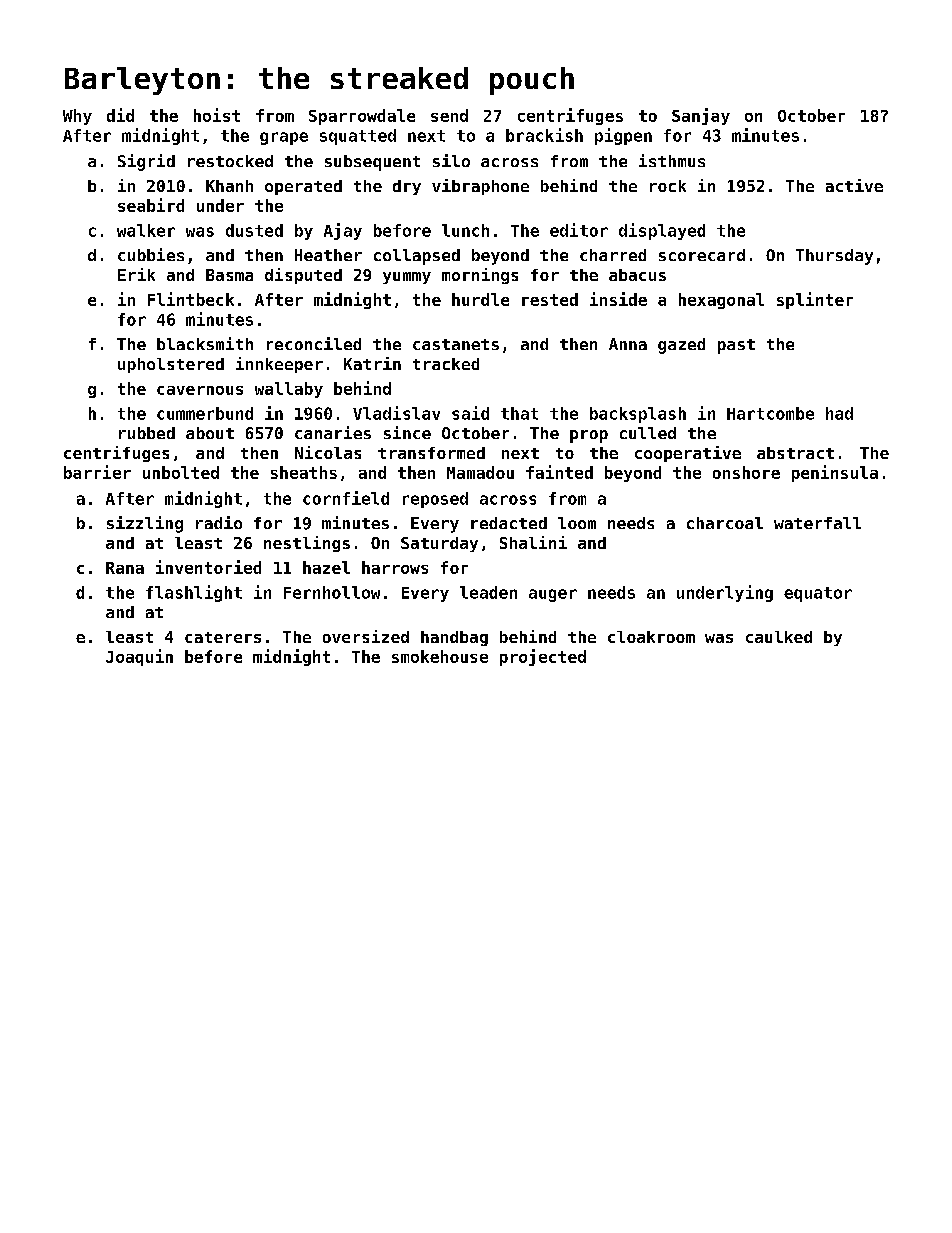  Describe the element at coordinates (854, 185) in the screenshot. I see `active` at that location.
